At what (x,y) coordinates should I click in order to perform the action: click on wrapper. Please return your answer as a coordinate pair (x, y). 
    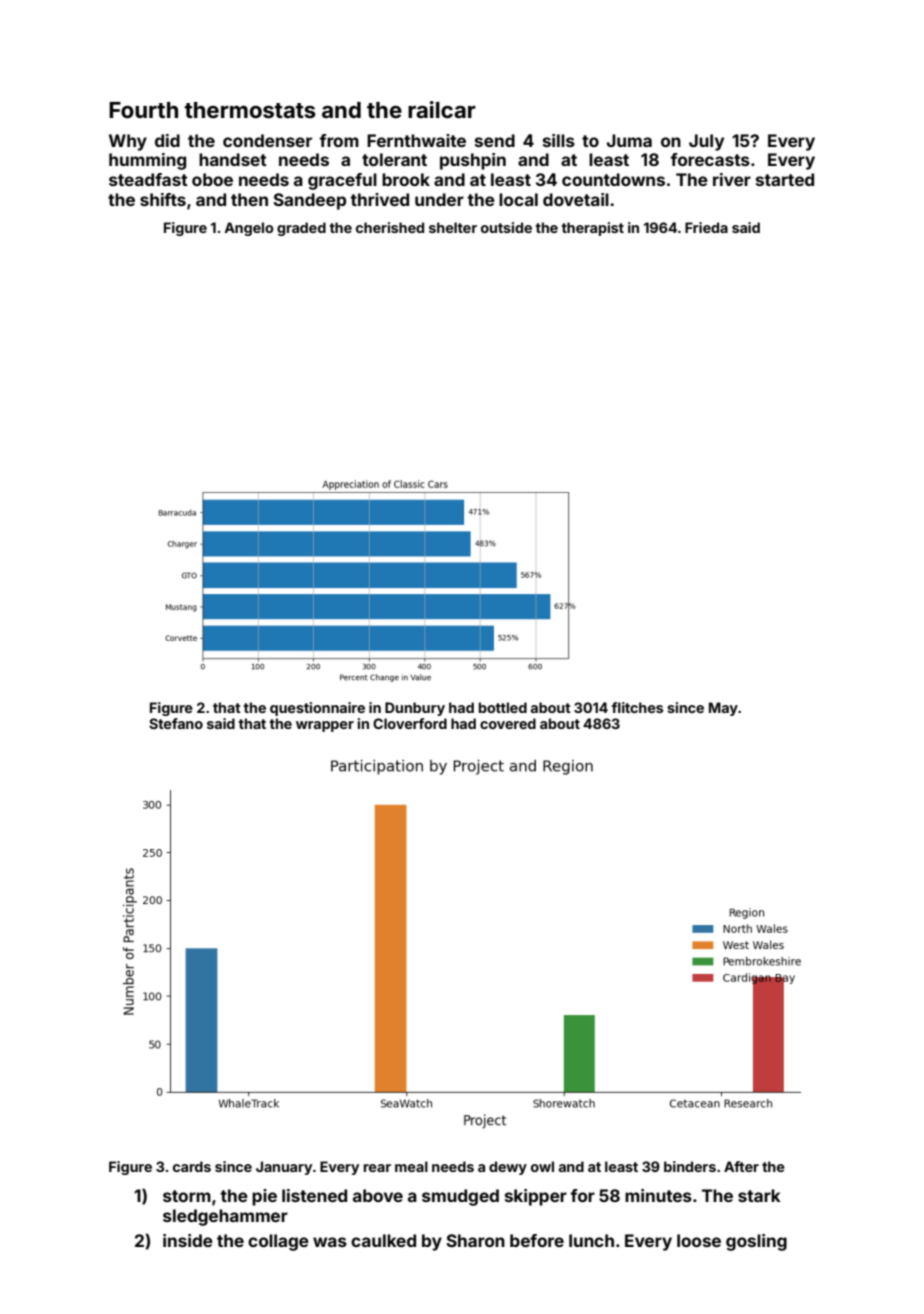
    Looking at the image, I should click on (325, 726).
